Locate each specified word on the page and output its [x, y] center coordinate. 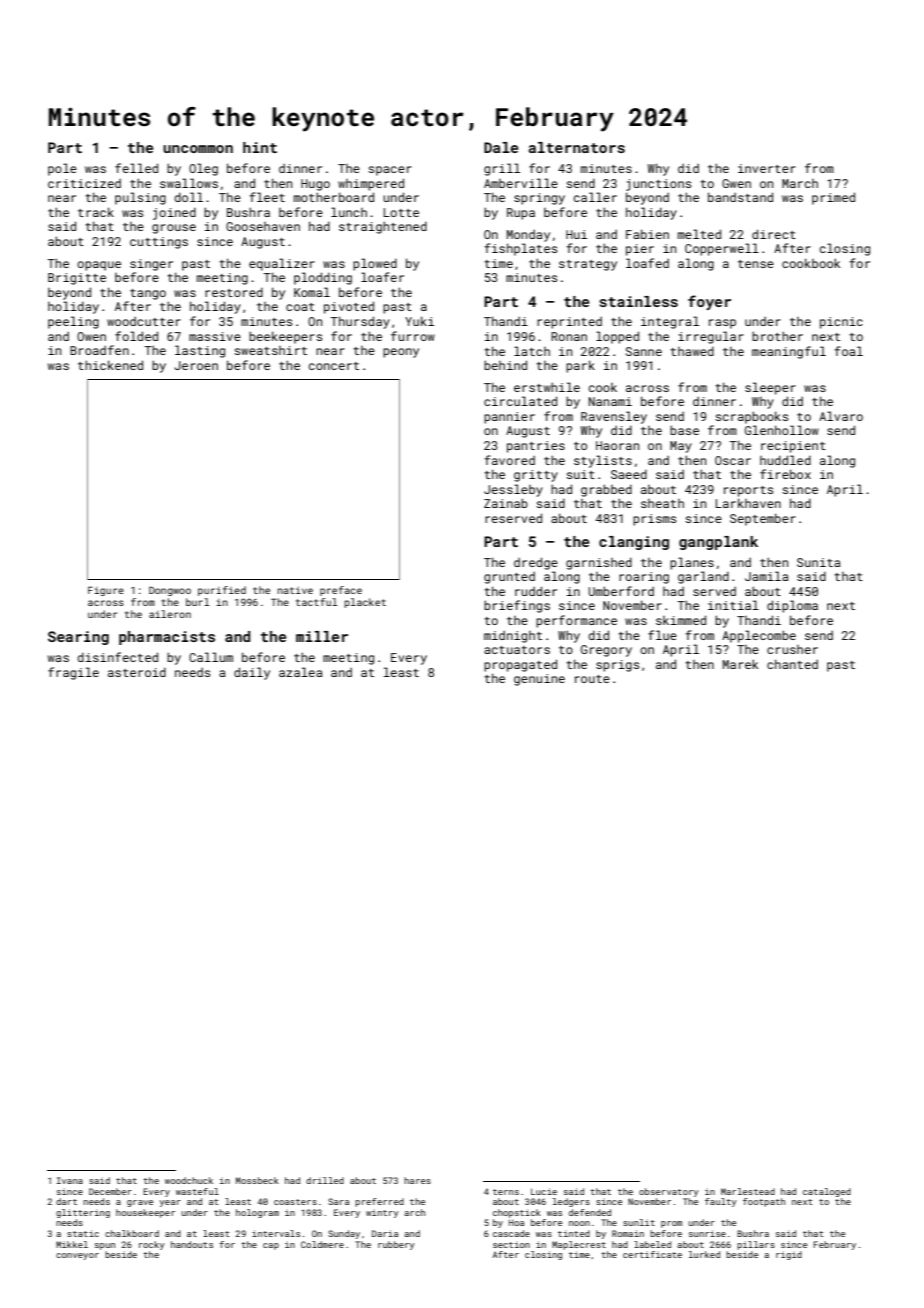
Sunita [818, 562]
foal [848, 351]
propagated [520, 665]
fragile [73, 673]
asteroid [137, 672]
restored [234, 292]
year [170, 1203]
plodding [323, 278]
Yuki [419, 321]
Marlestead [748, 1191]
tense [756, 264]
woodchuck [189, 1180]
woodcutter [144, 321]
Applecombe [759, 636]
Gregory [606, 651]
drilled [325, 1180]
